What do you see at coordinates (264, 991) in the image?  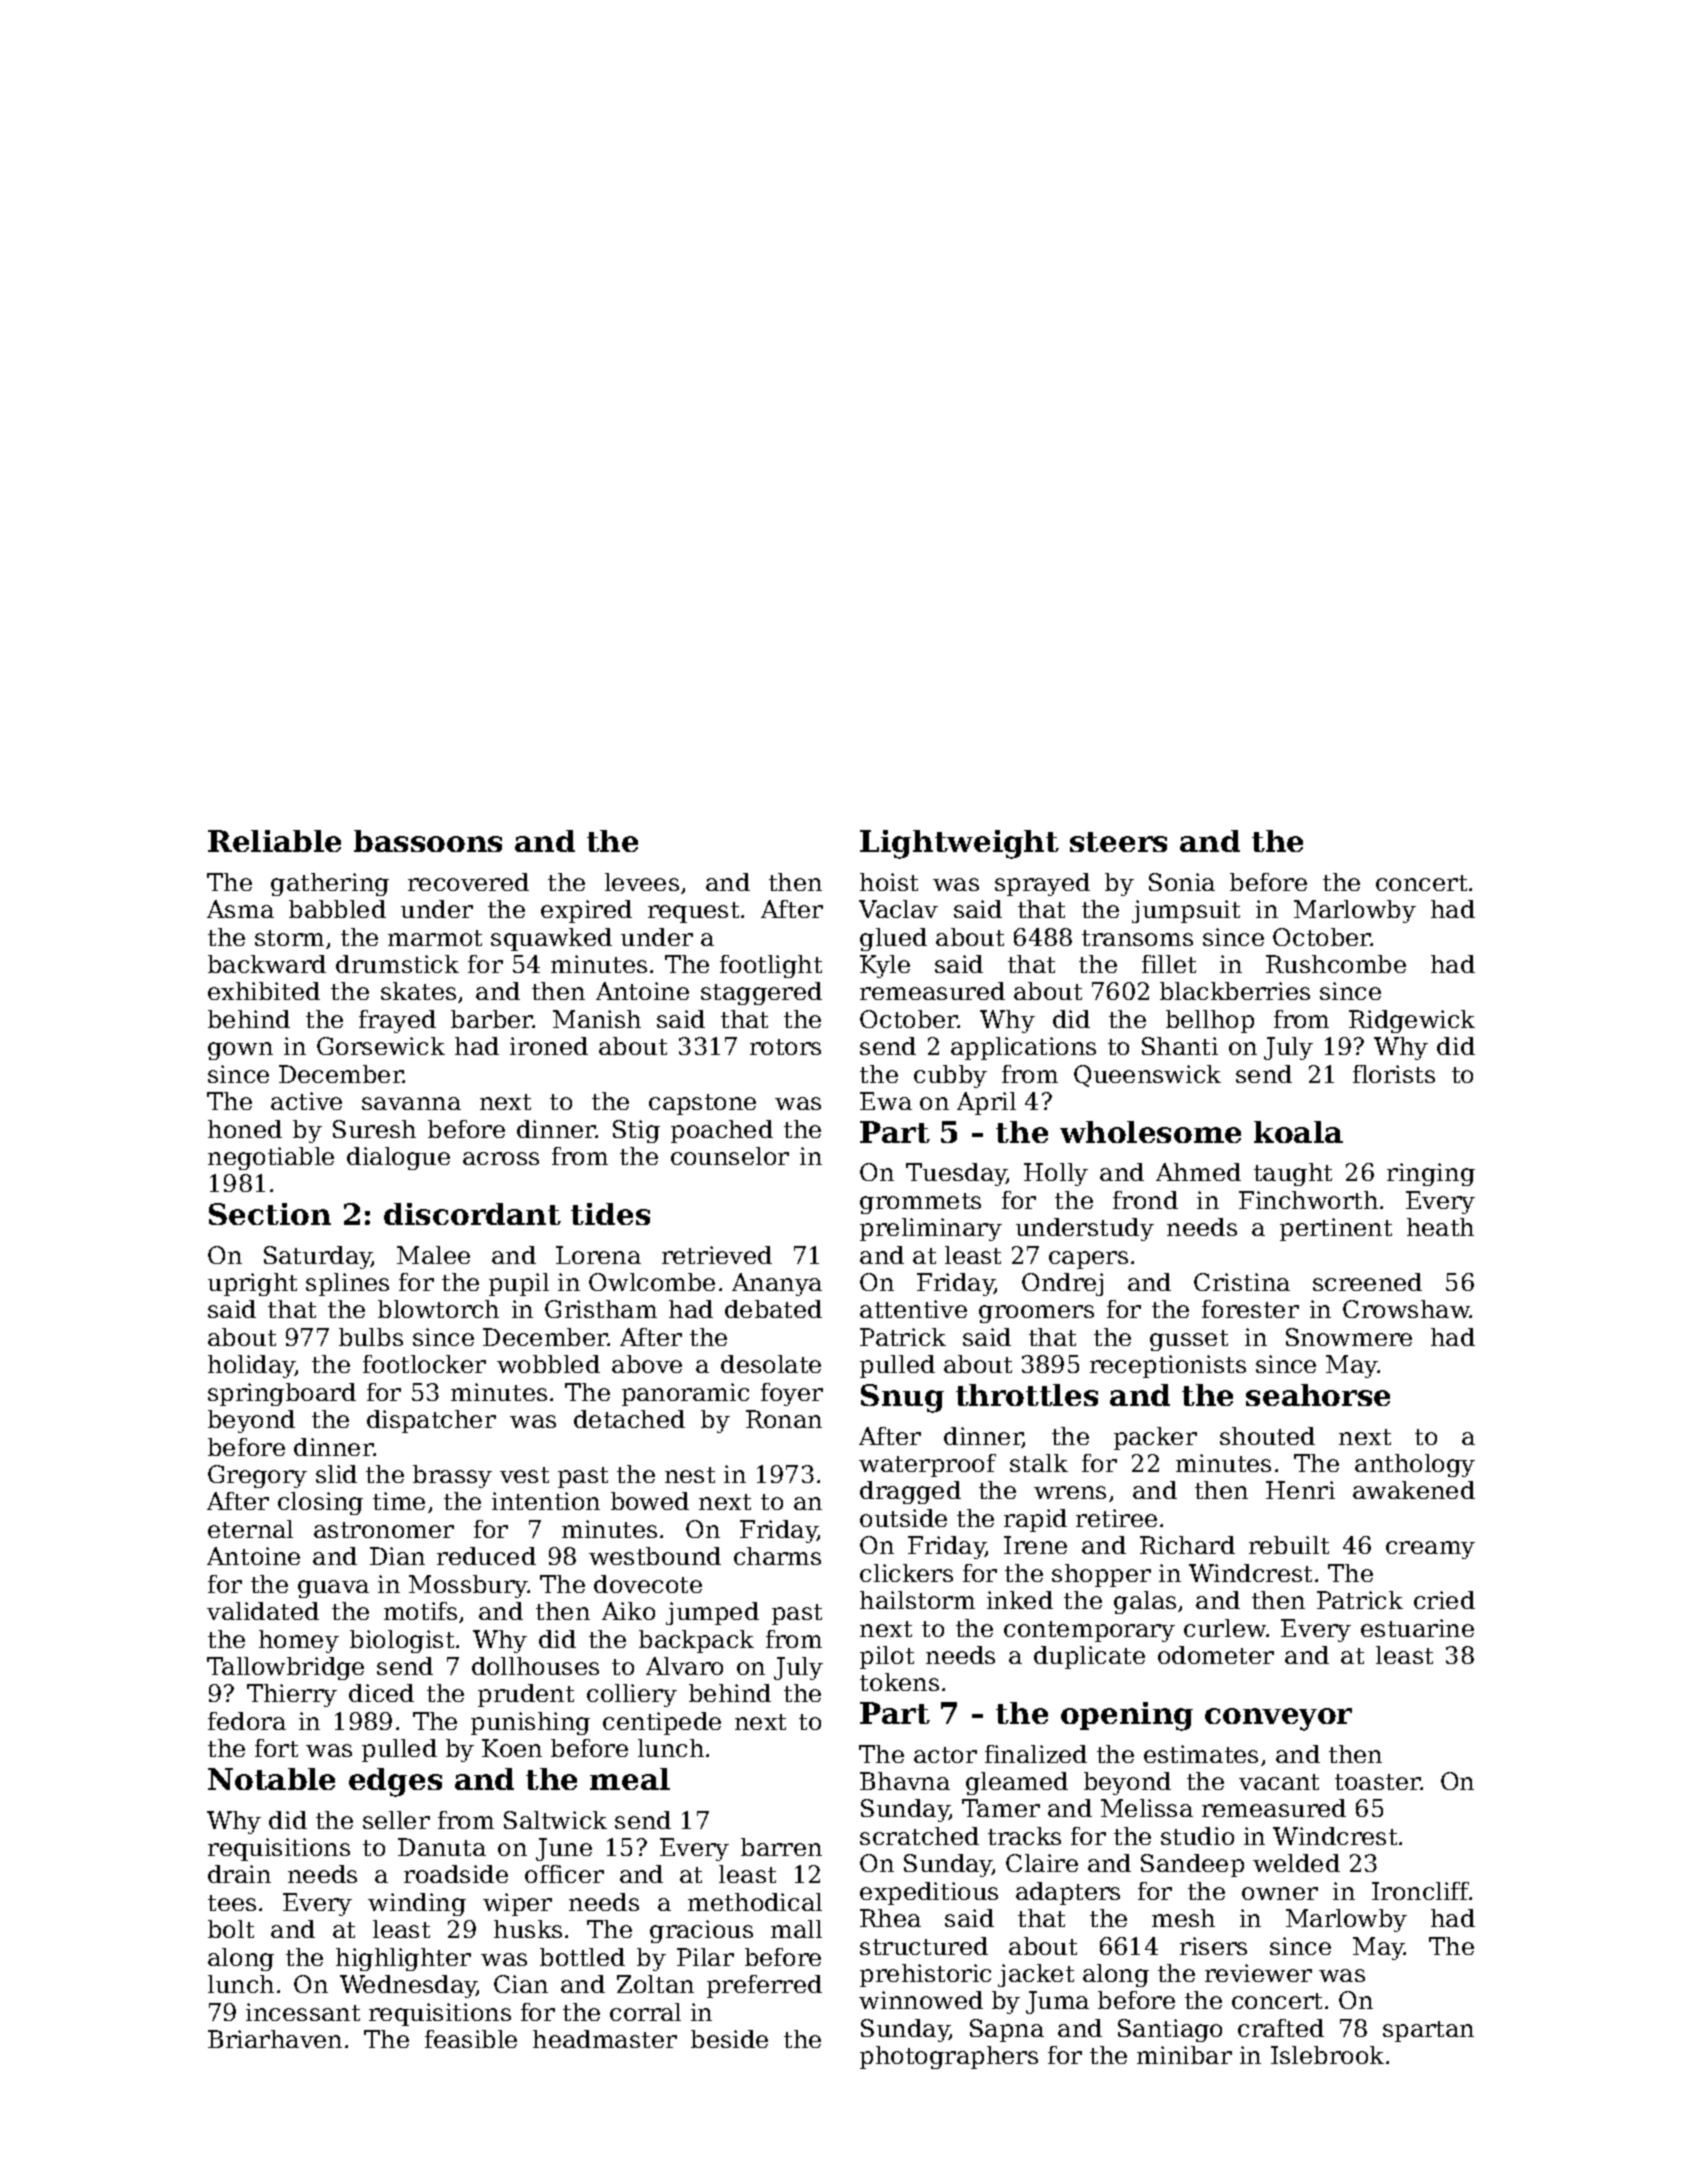 I see `exhibited` at bounding box center [264, 991].
